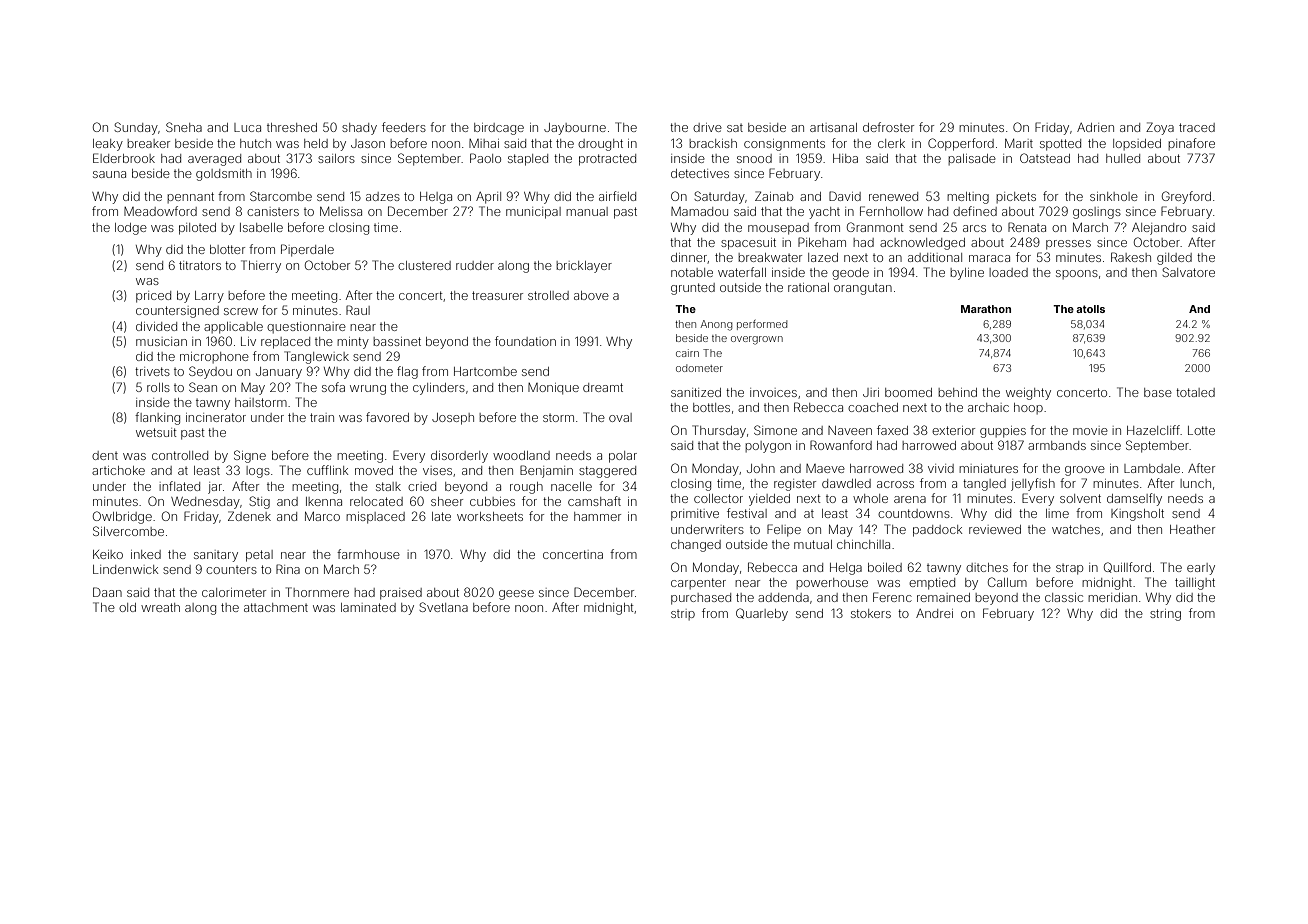 This screenshot has height=924, width=1308. I want to click on performed, so click(762, 325).
